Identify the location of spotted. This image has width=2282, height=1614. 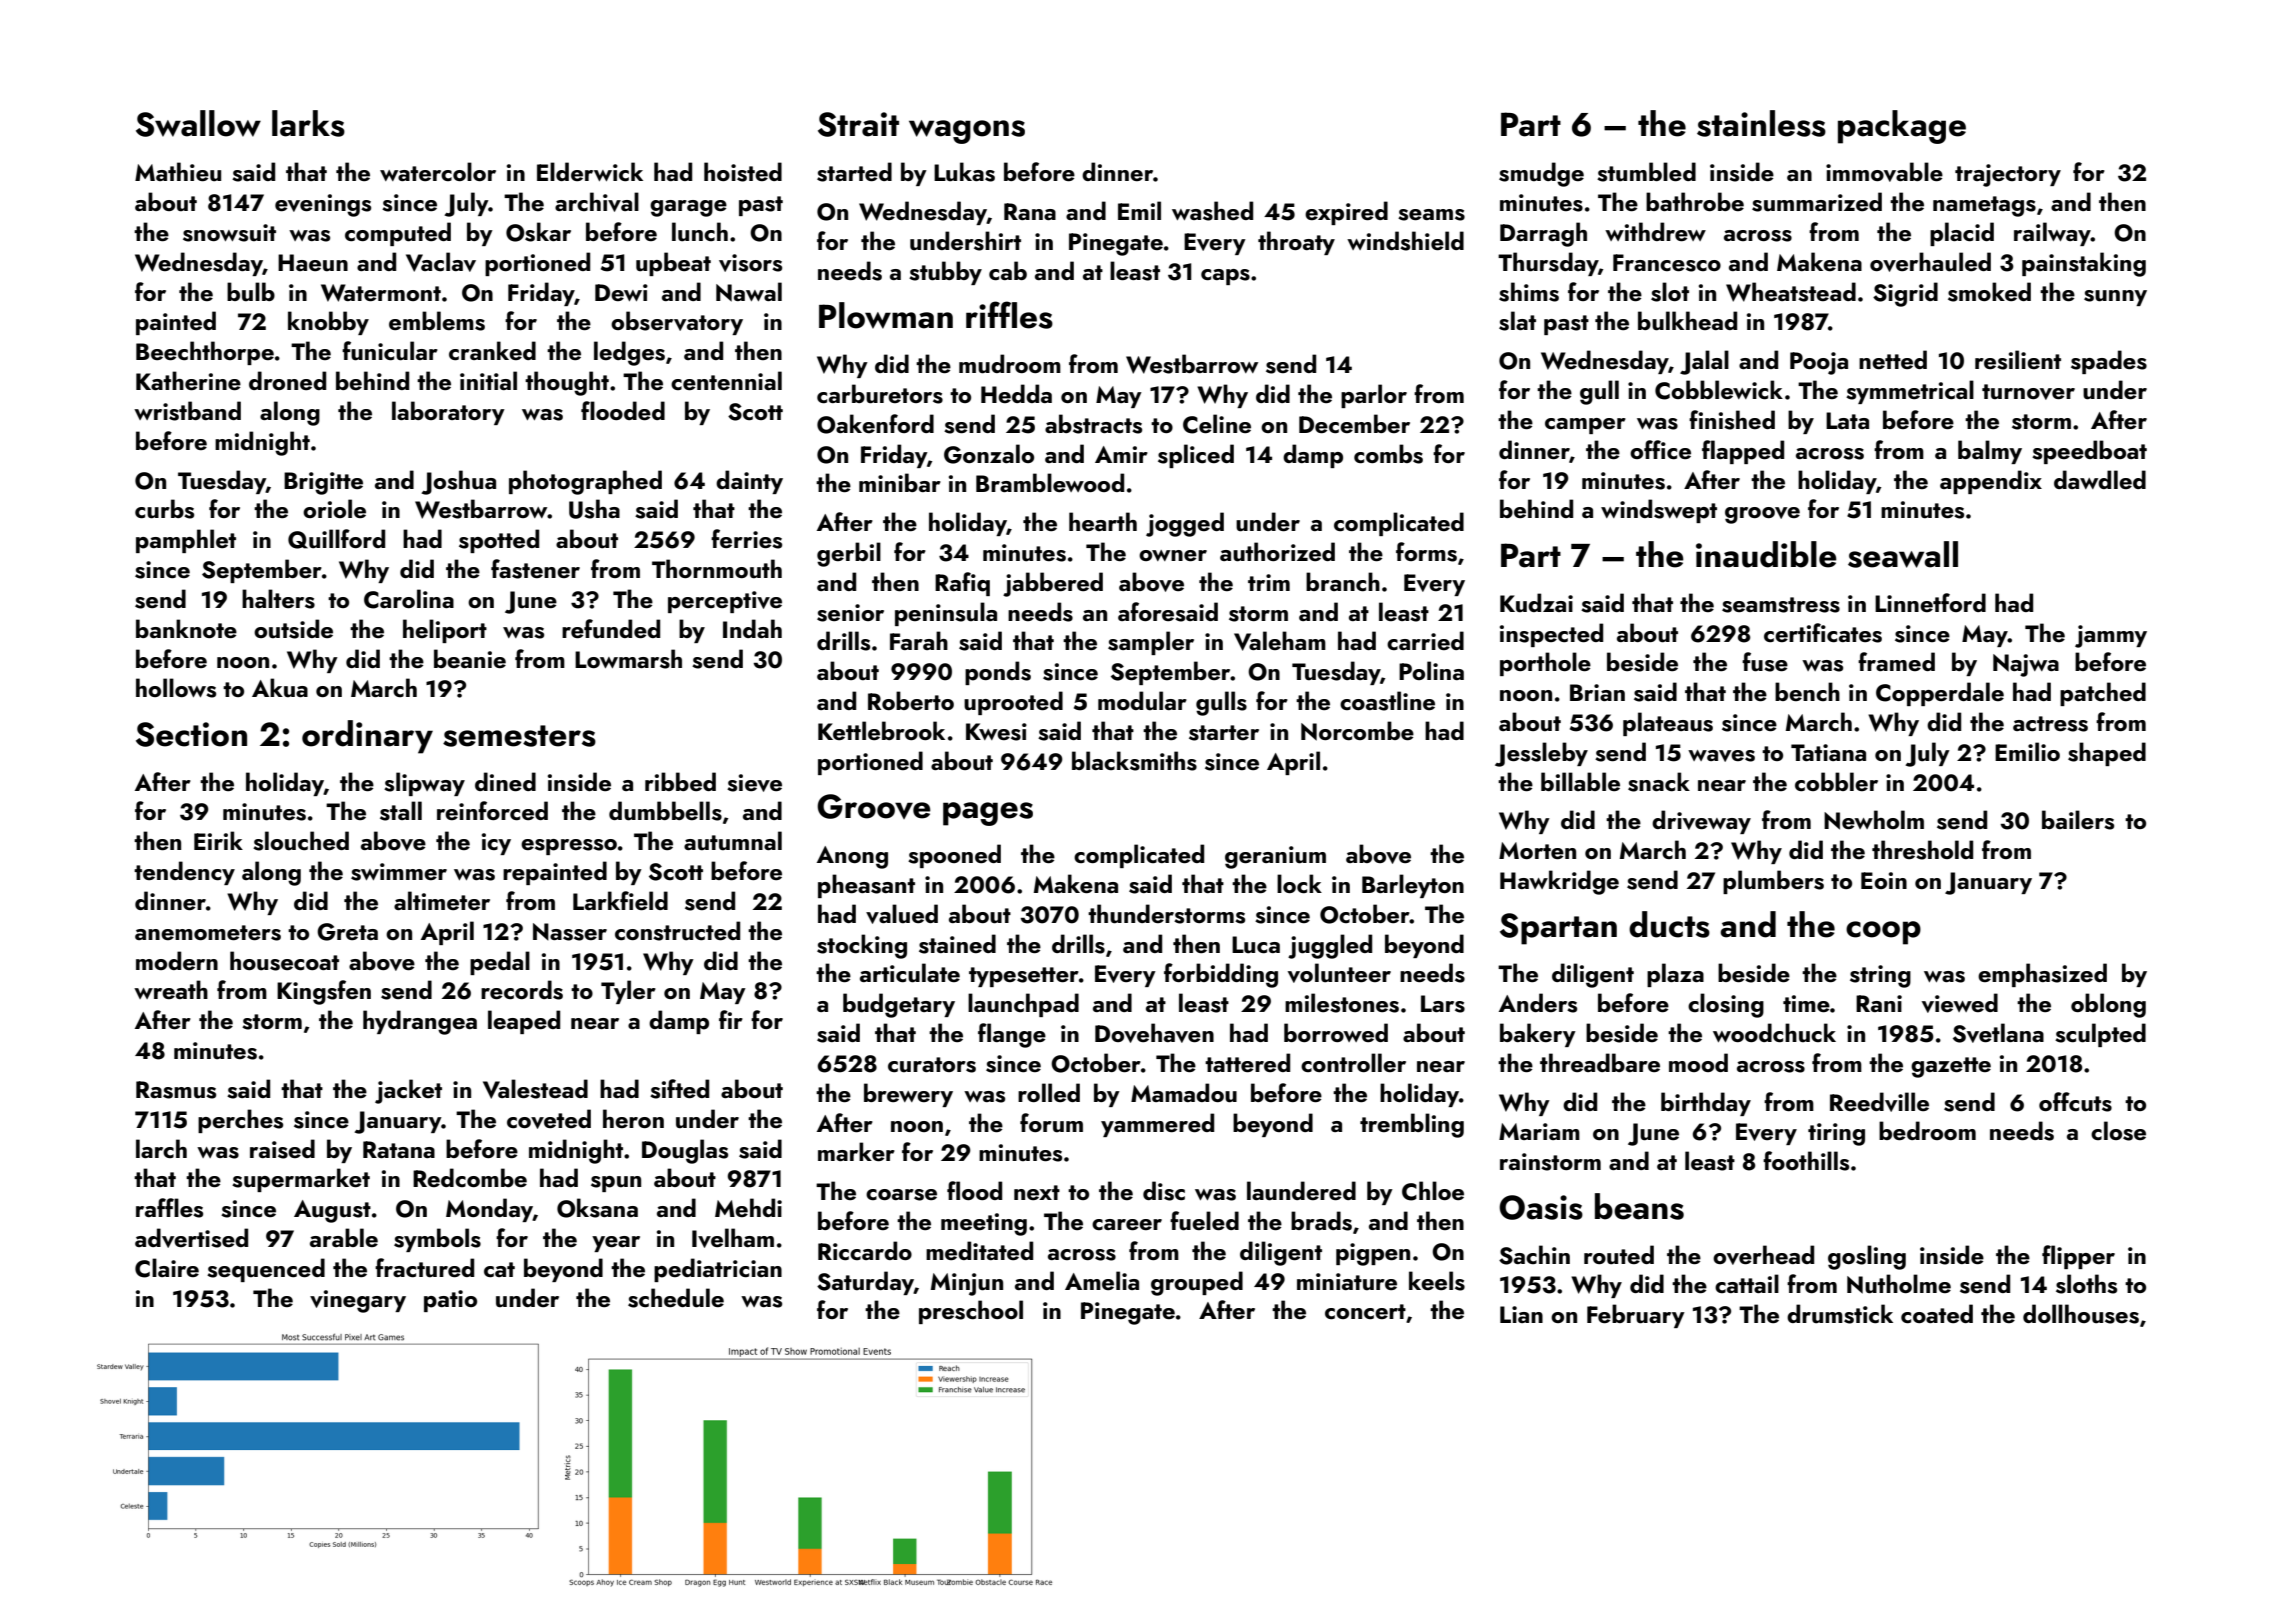
(499, 541).
